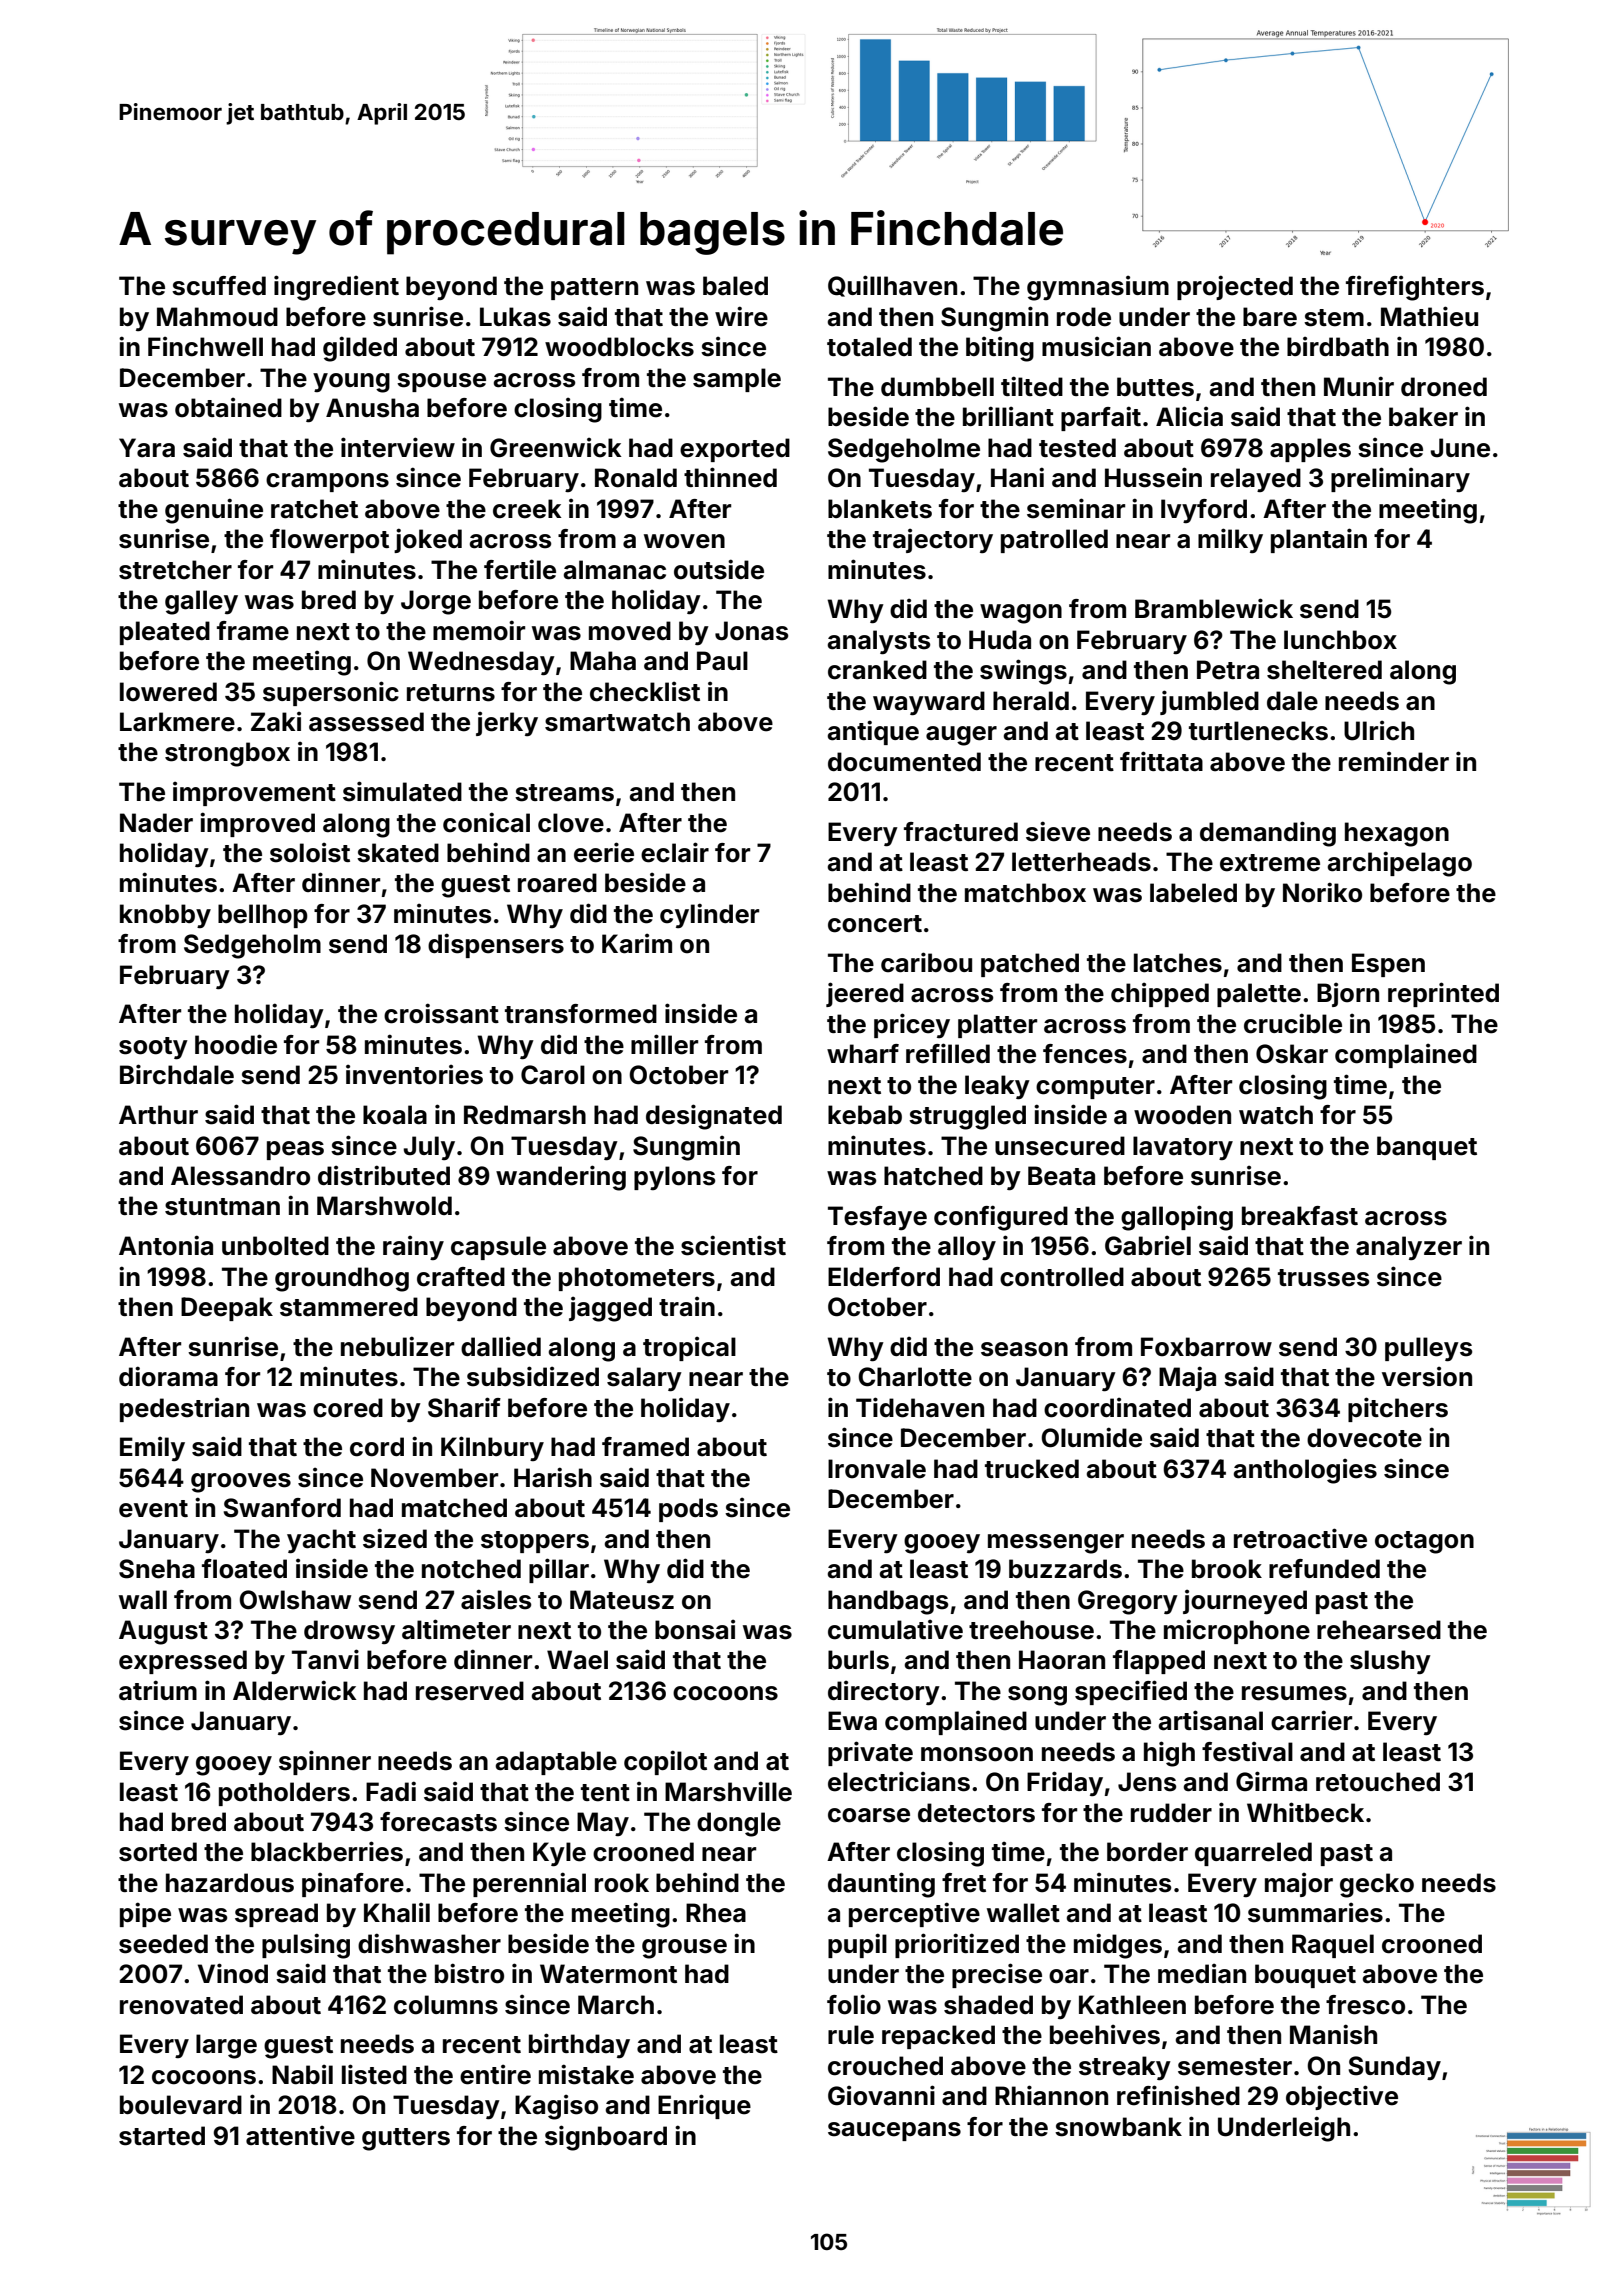 Image resolution: width=1620 pixels, height=2292 pixels. What do you see at coordinates (880, 509) in the image?
I see `blankets` at bounding box center [880, 509].
